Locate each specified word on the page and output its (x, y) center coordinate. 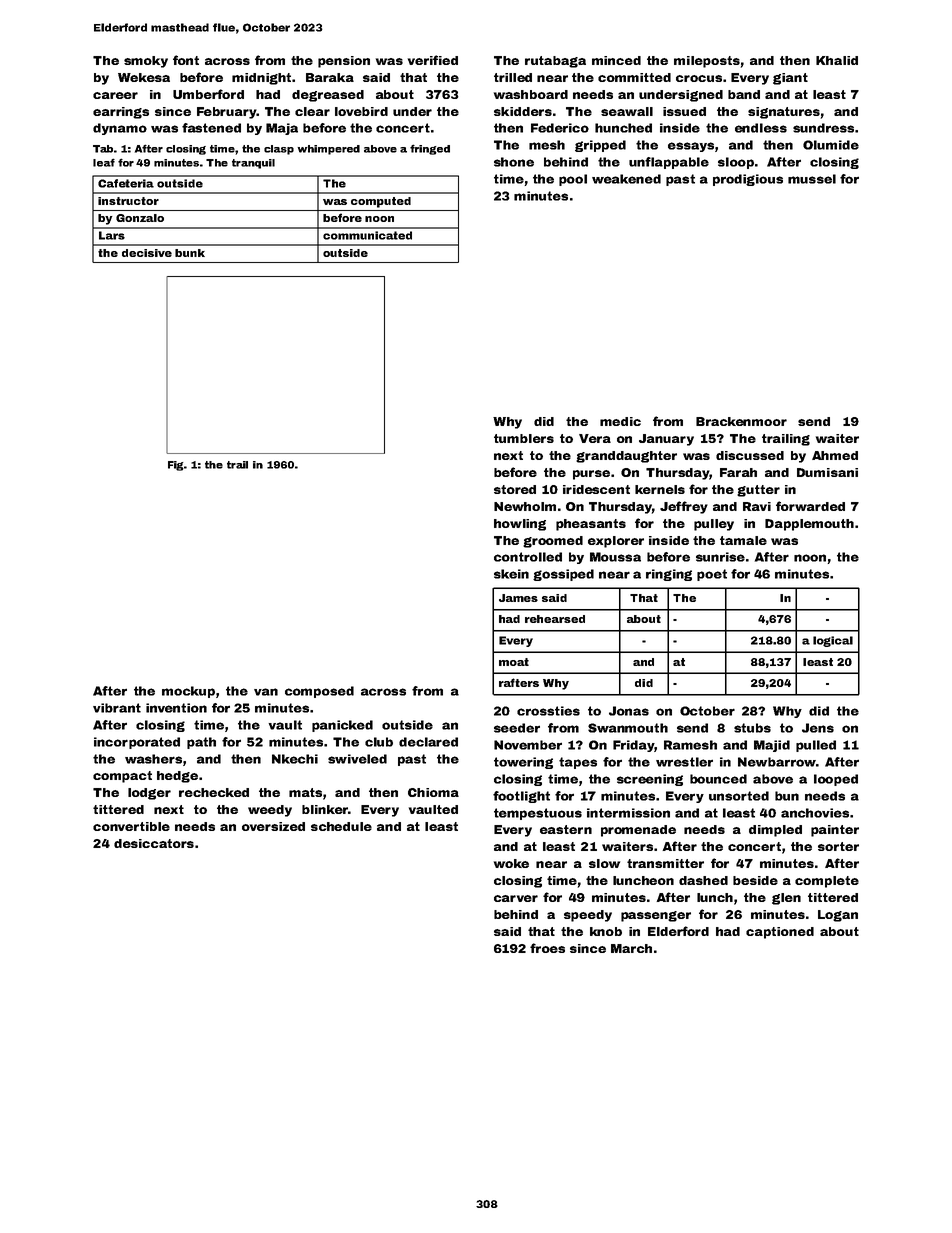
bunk (190, 253)
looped (836, 780)
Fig (176, 466)
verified (433, 60)
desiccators (154, 843)
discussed (750, 455)
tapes (578, 763)
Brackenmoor (741, 421)
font (186, 60)
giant (790, 79)
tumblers (524, 438)
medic (620, 421)
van (266, 692)
